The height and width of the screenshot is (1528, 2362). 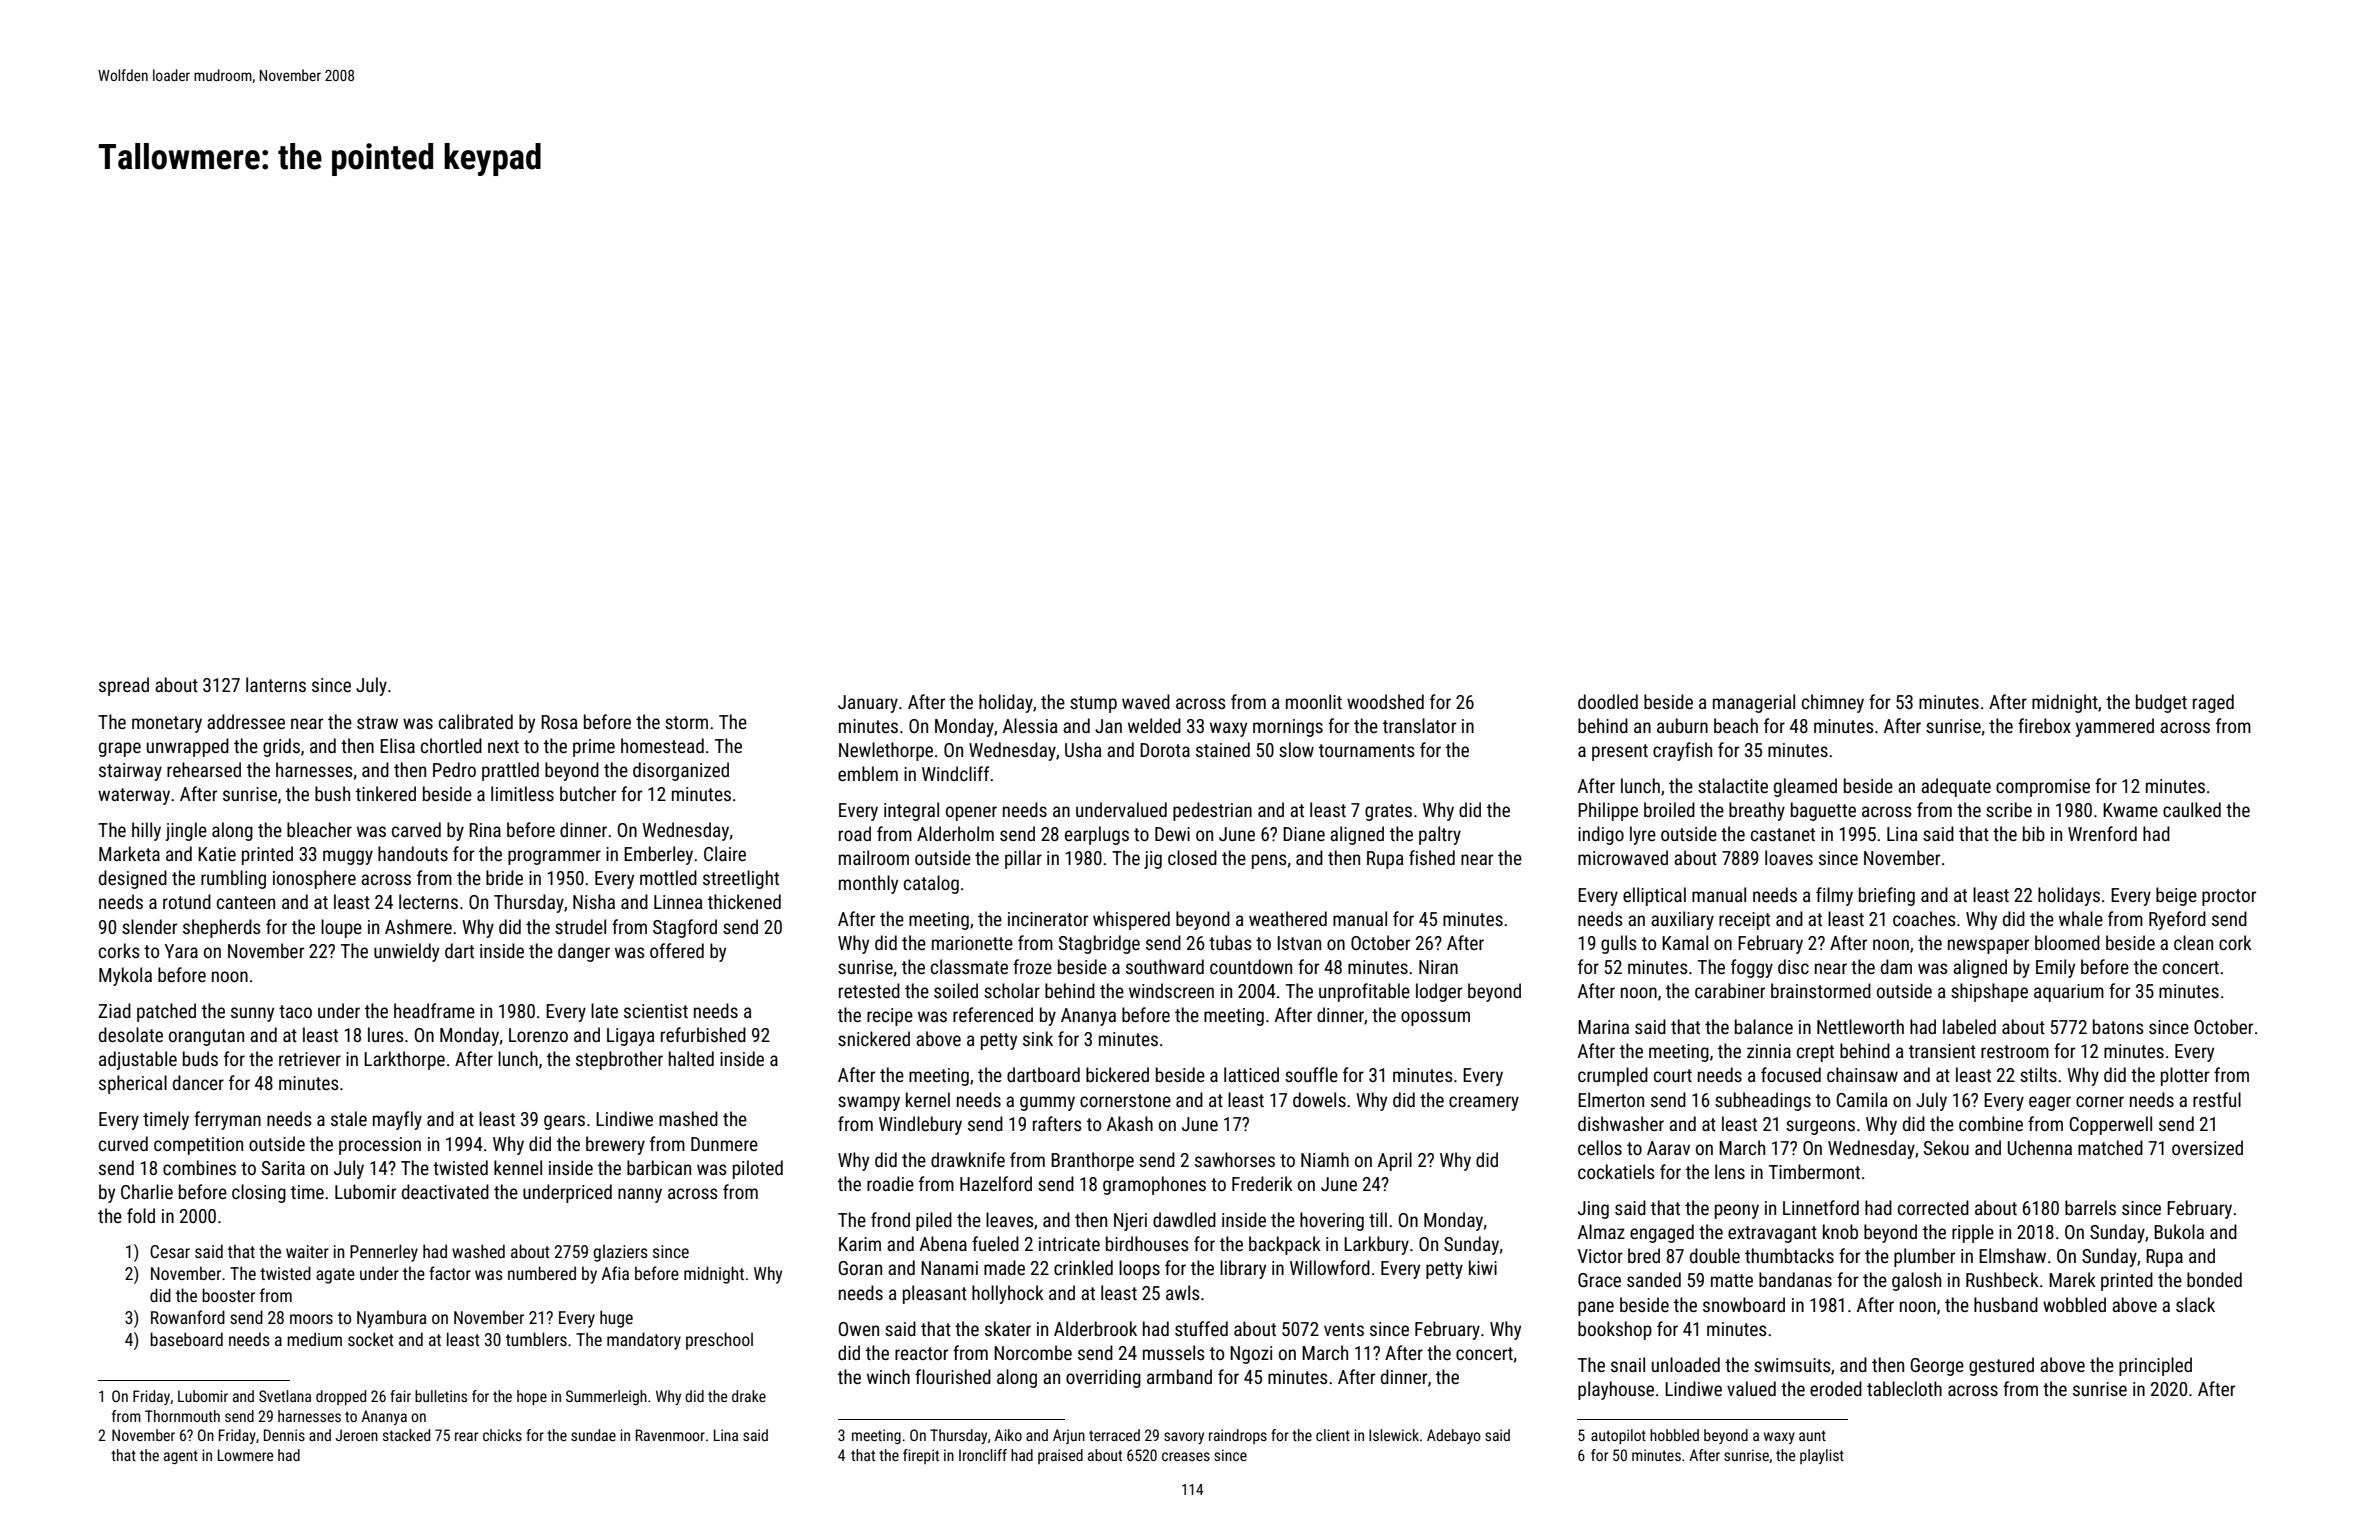 What do you see at coordinates (181, 1457) in the screenshot?
I see `agent` at bounding box center [181, 1457].
